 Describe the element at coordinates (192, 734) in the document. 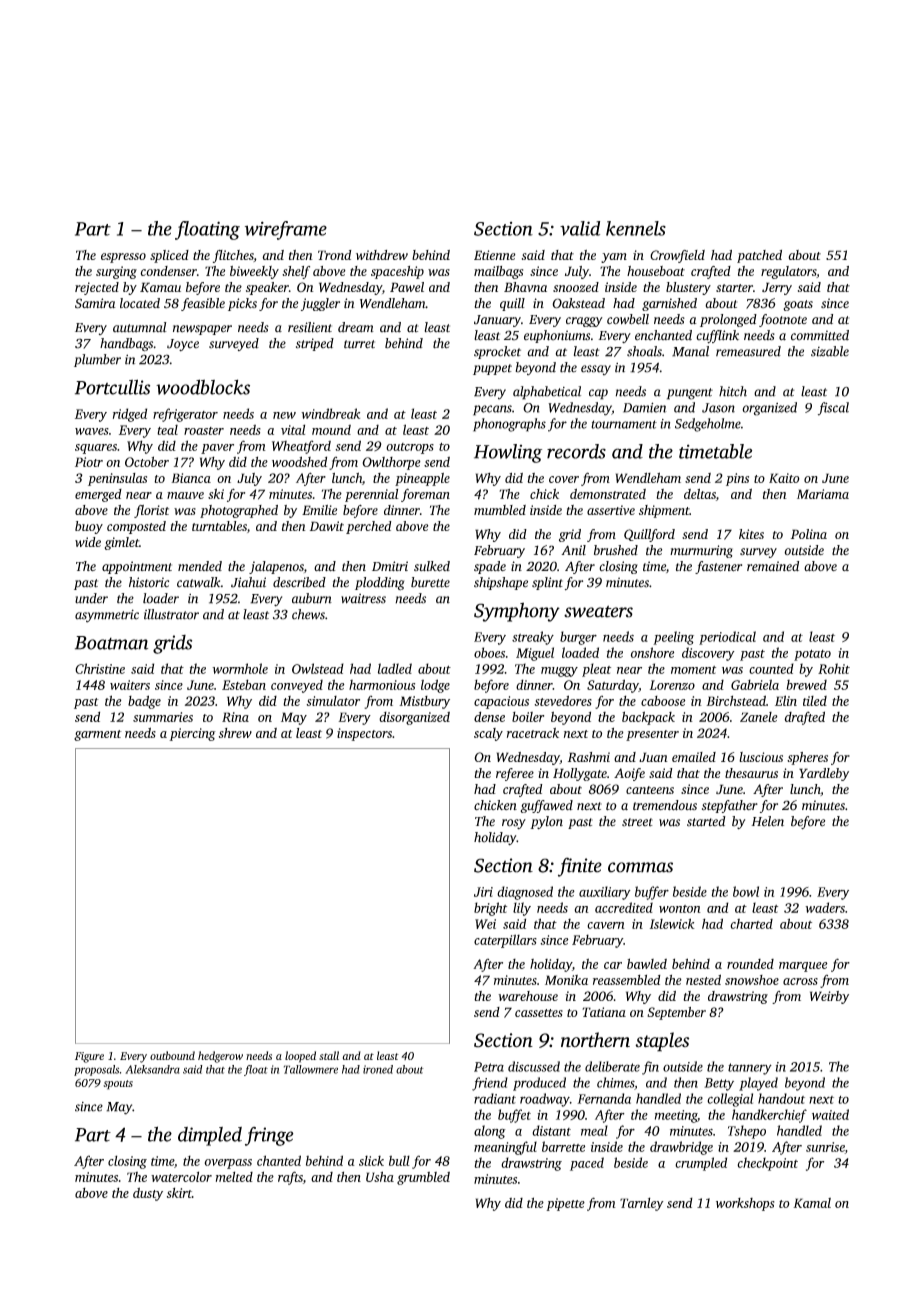

I see `piercing` at that location.
